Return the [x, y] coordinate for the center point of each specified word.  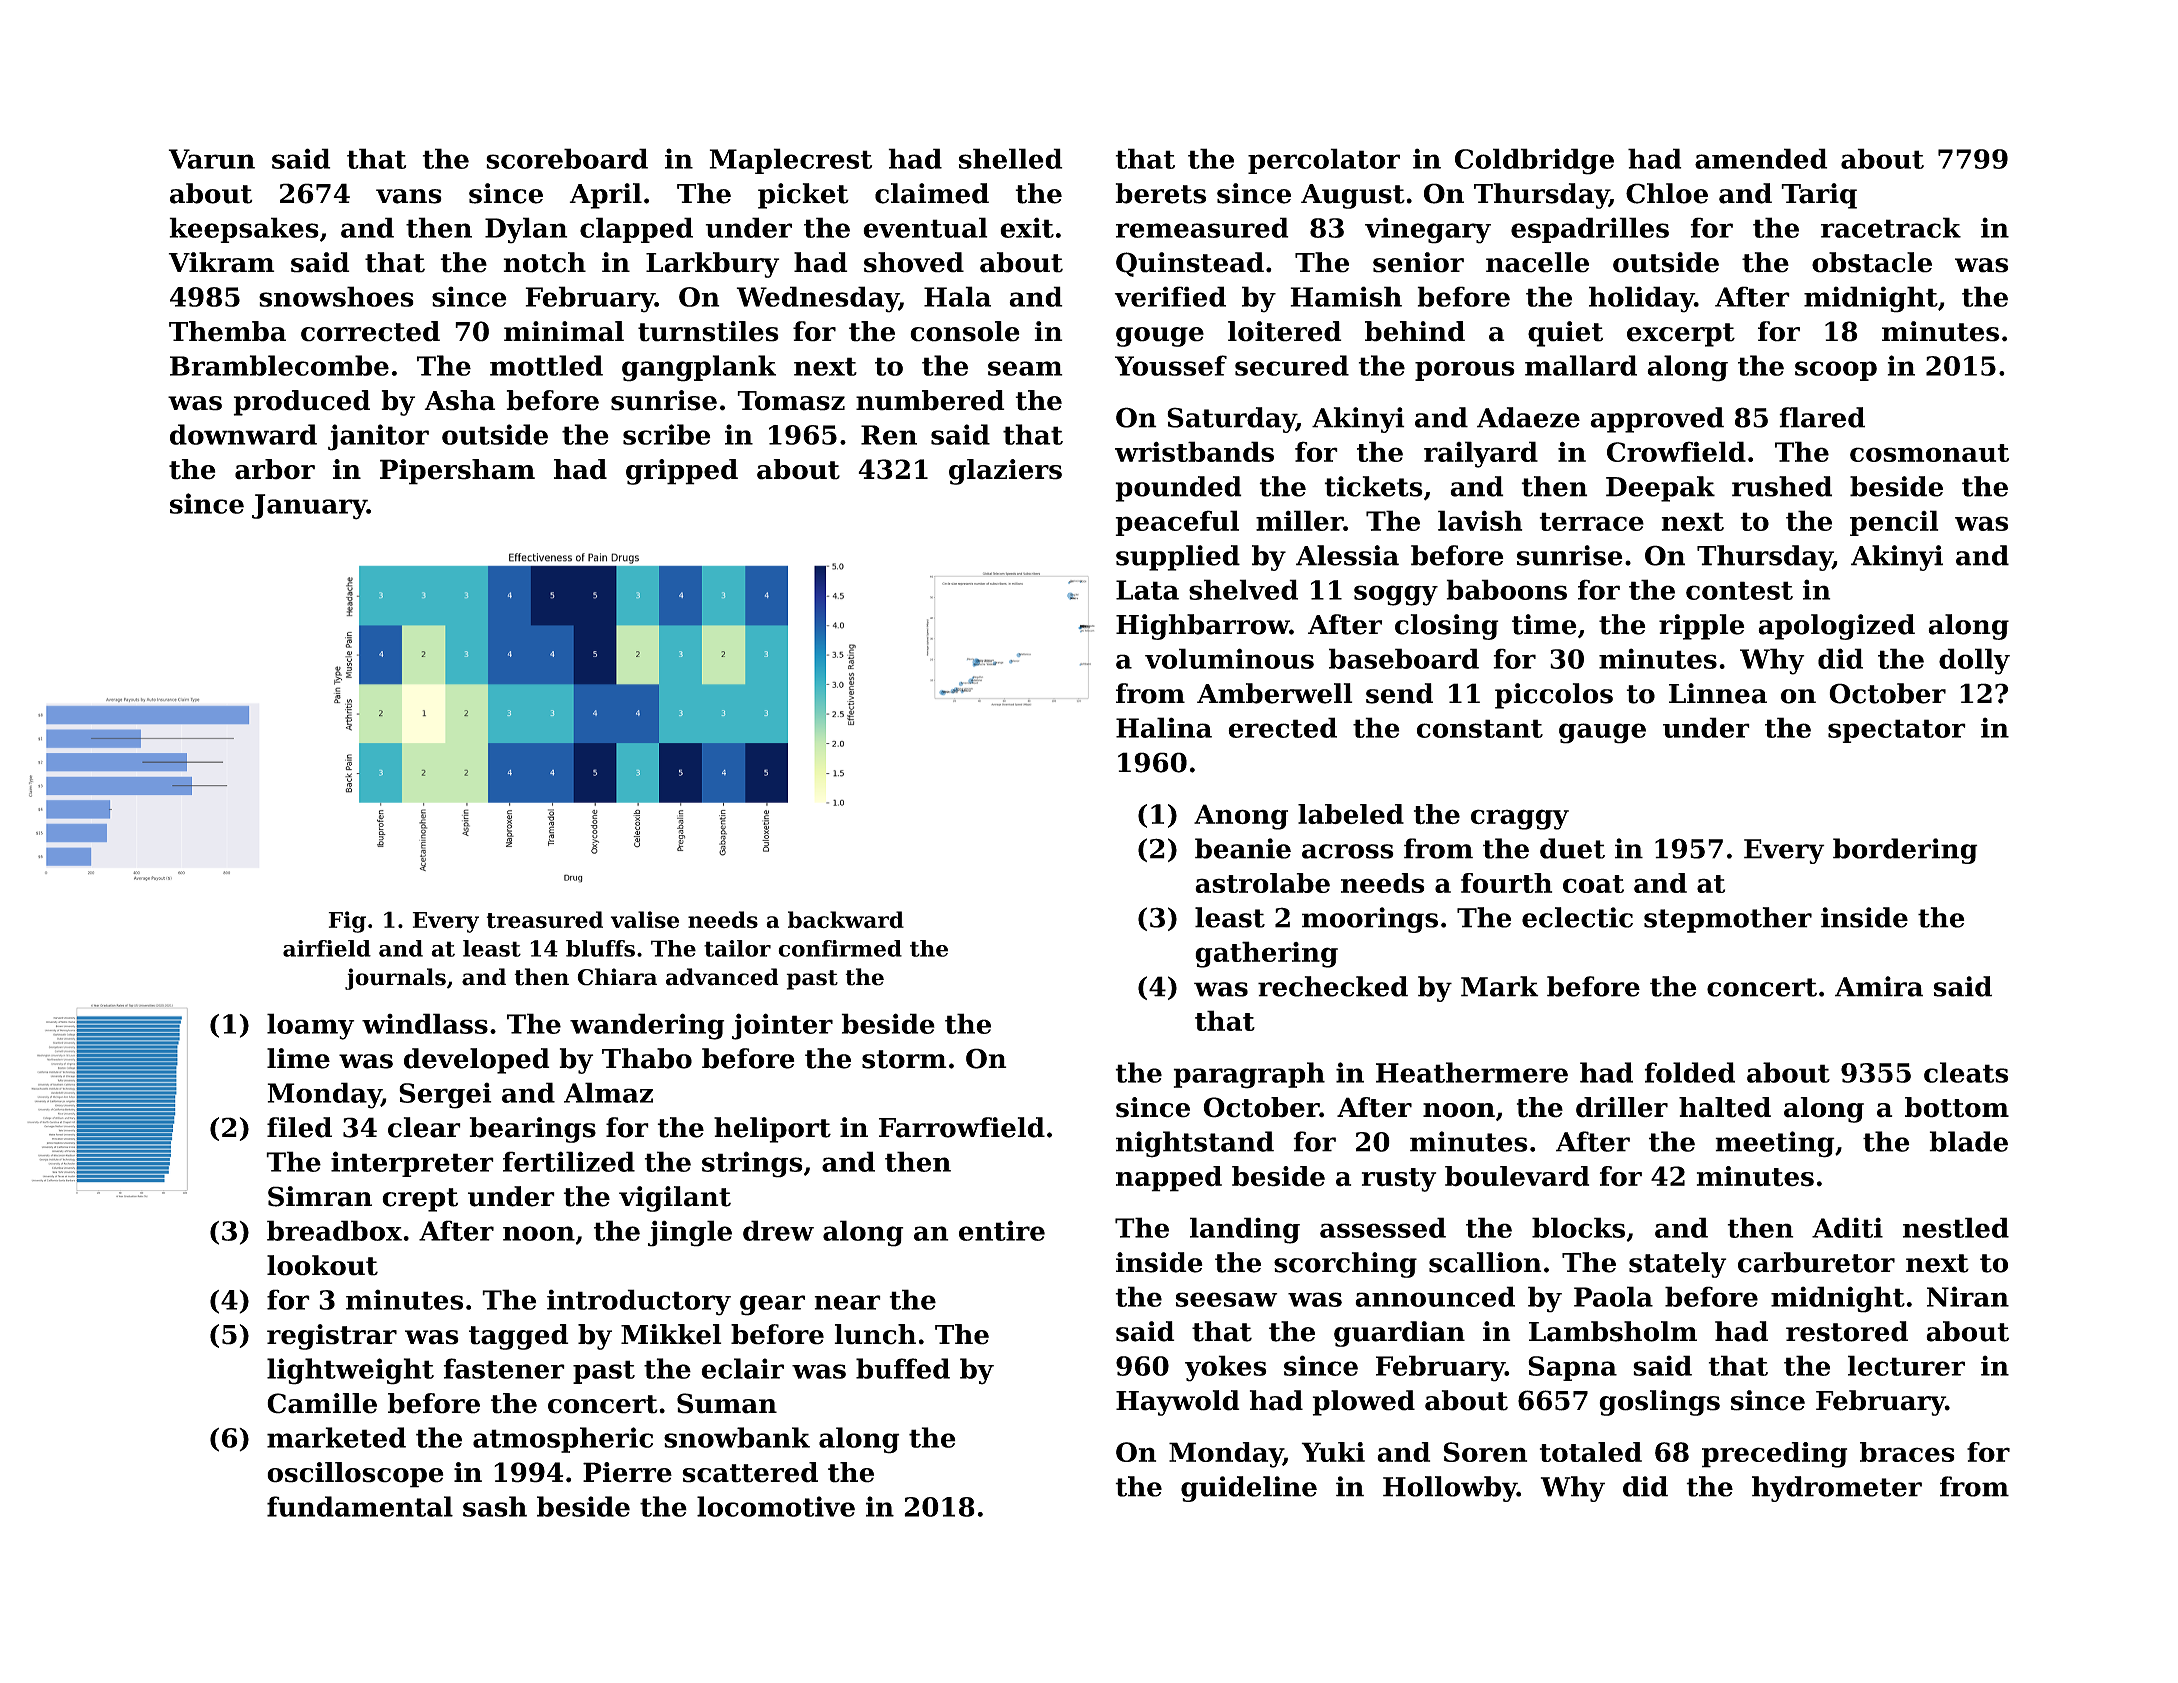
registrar [332, 1337]
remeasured [1202, 227]
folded [1689, 1072]
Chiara [617, 977]
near [847, 1302]
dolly [1974, 661]
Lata [1147, 590]
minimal [564, 331]
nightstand [1195, 1144]
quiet [1565, 334]
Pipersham [457, 472]
